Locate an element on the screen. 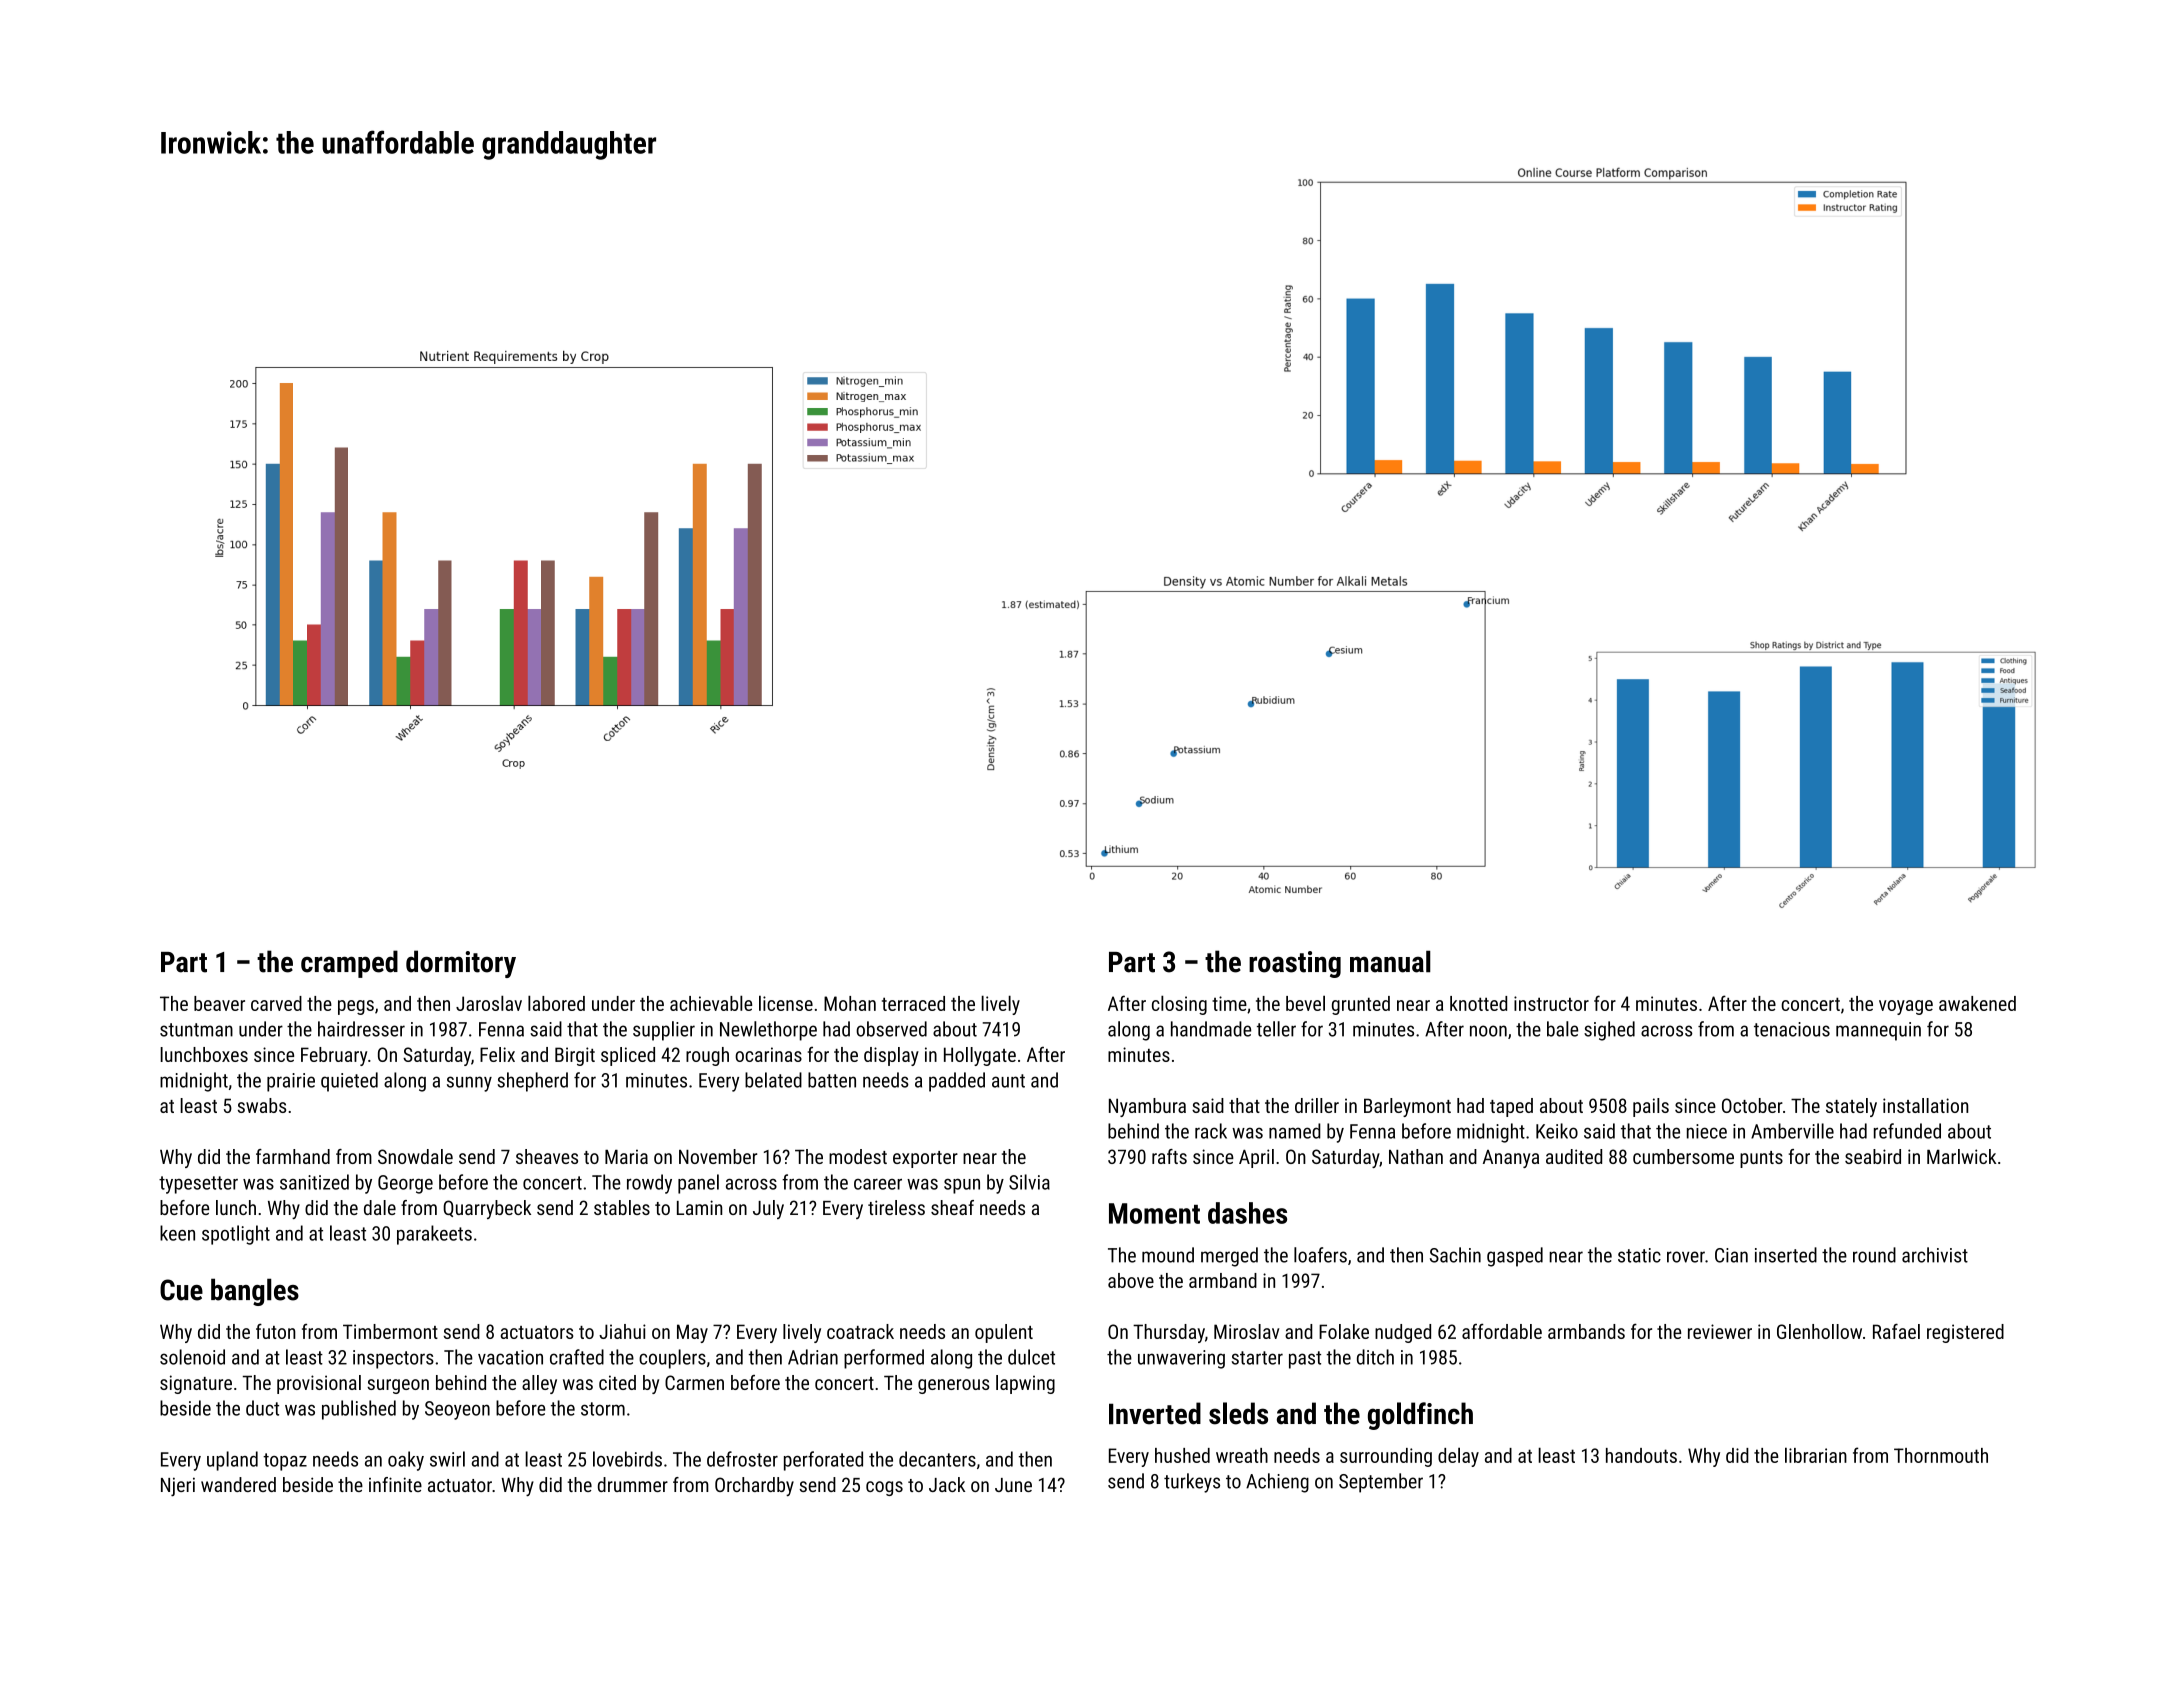 The width and height of the screenshot is (2178, 1683). bale is located at coordinates (1562, 1029).
